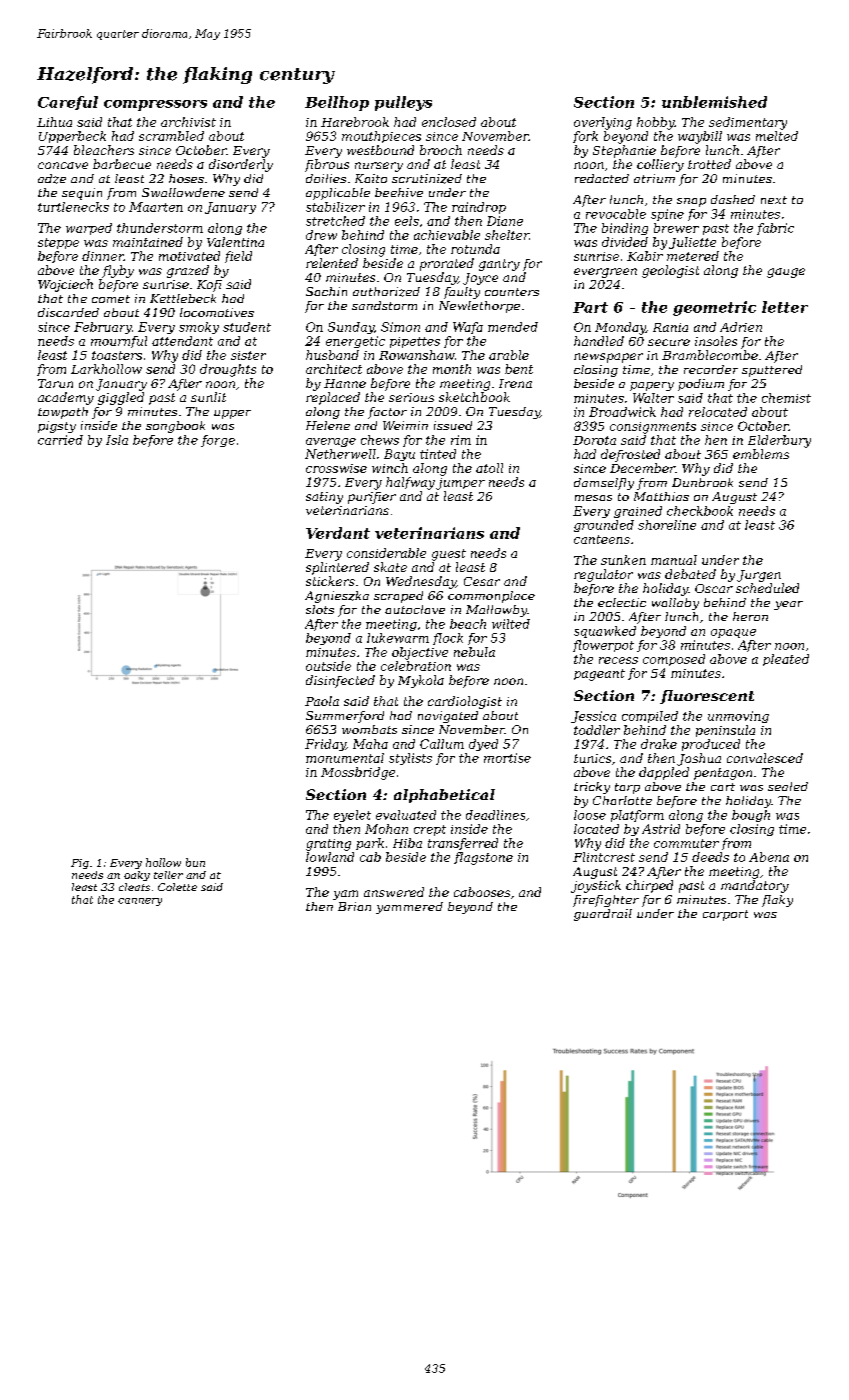  What do you see at coordinates (449, 122) in the screenshot?
I see `enclosed` at bounding box center [449, 122].
